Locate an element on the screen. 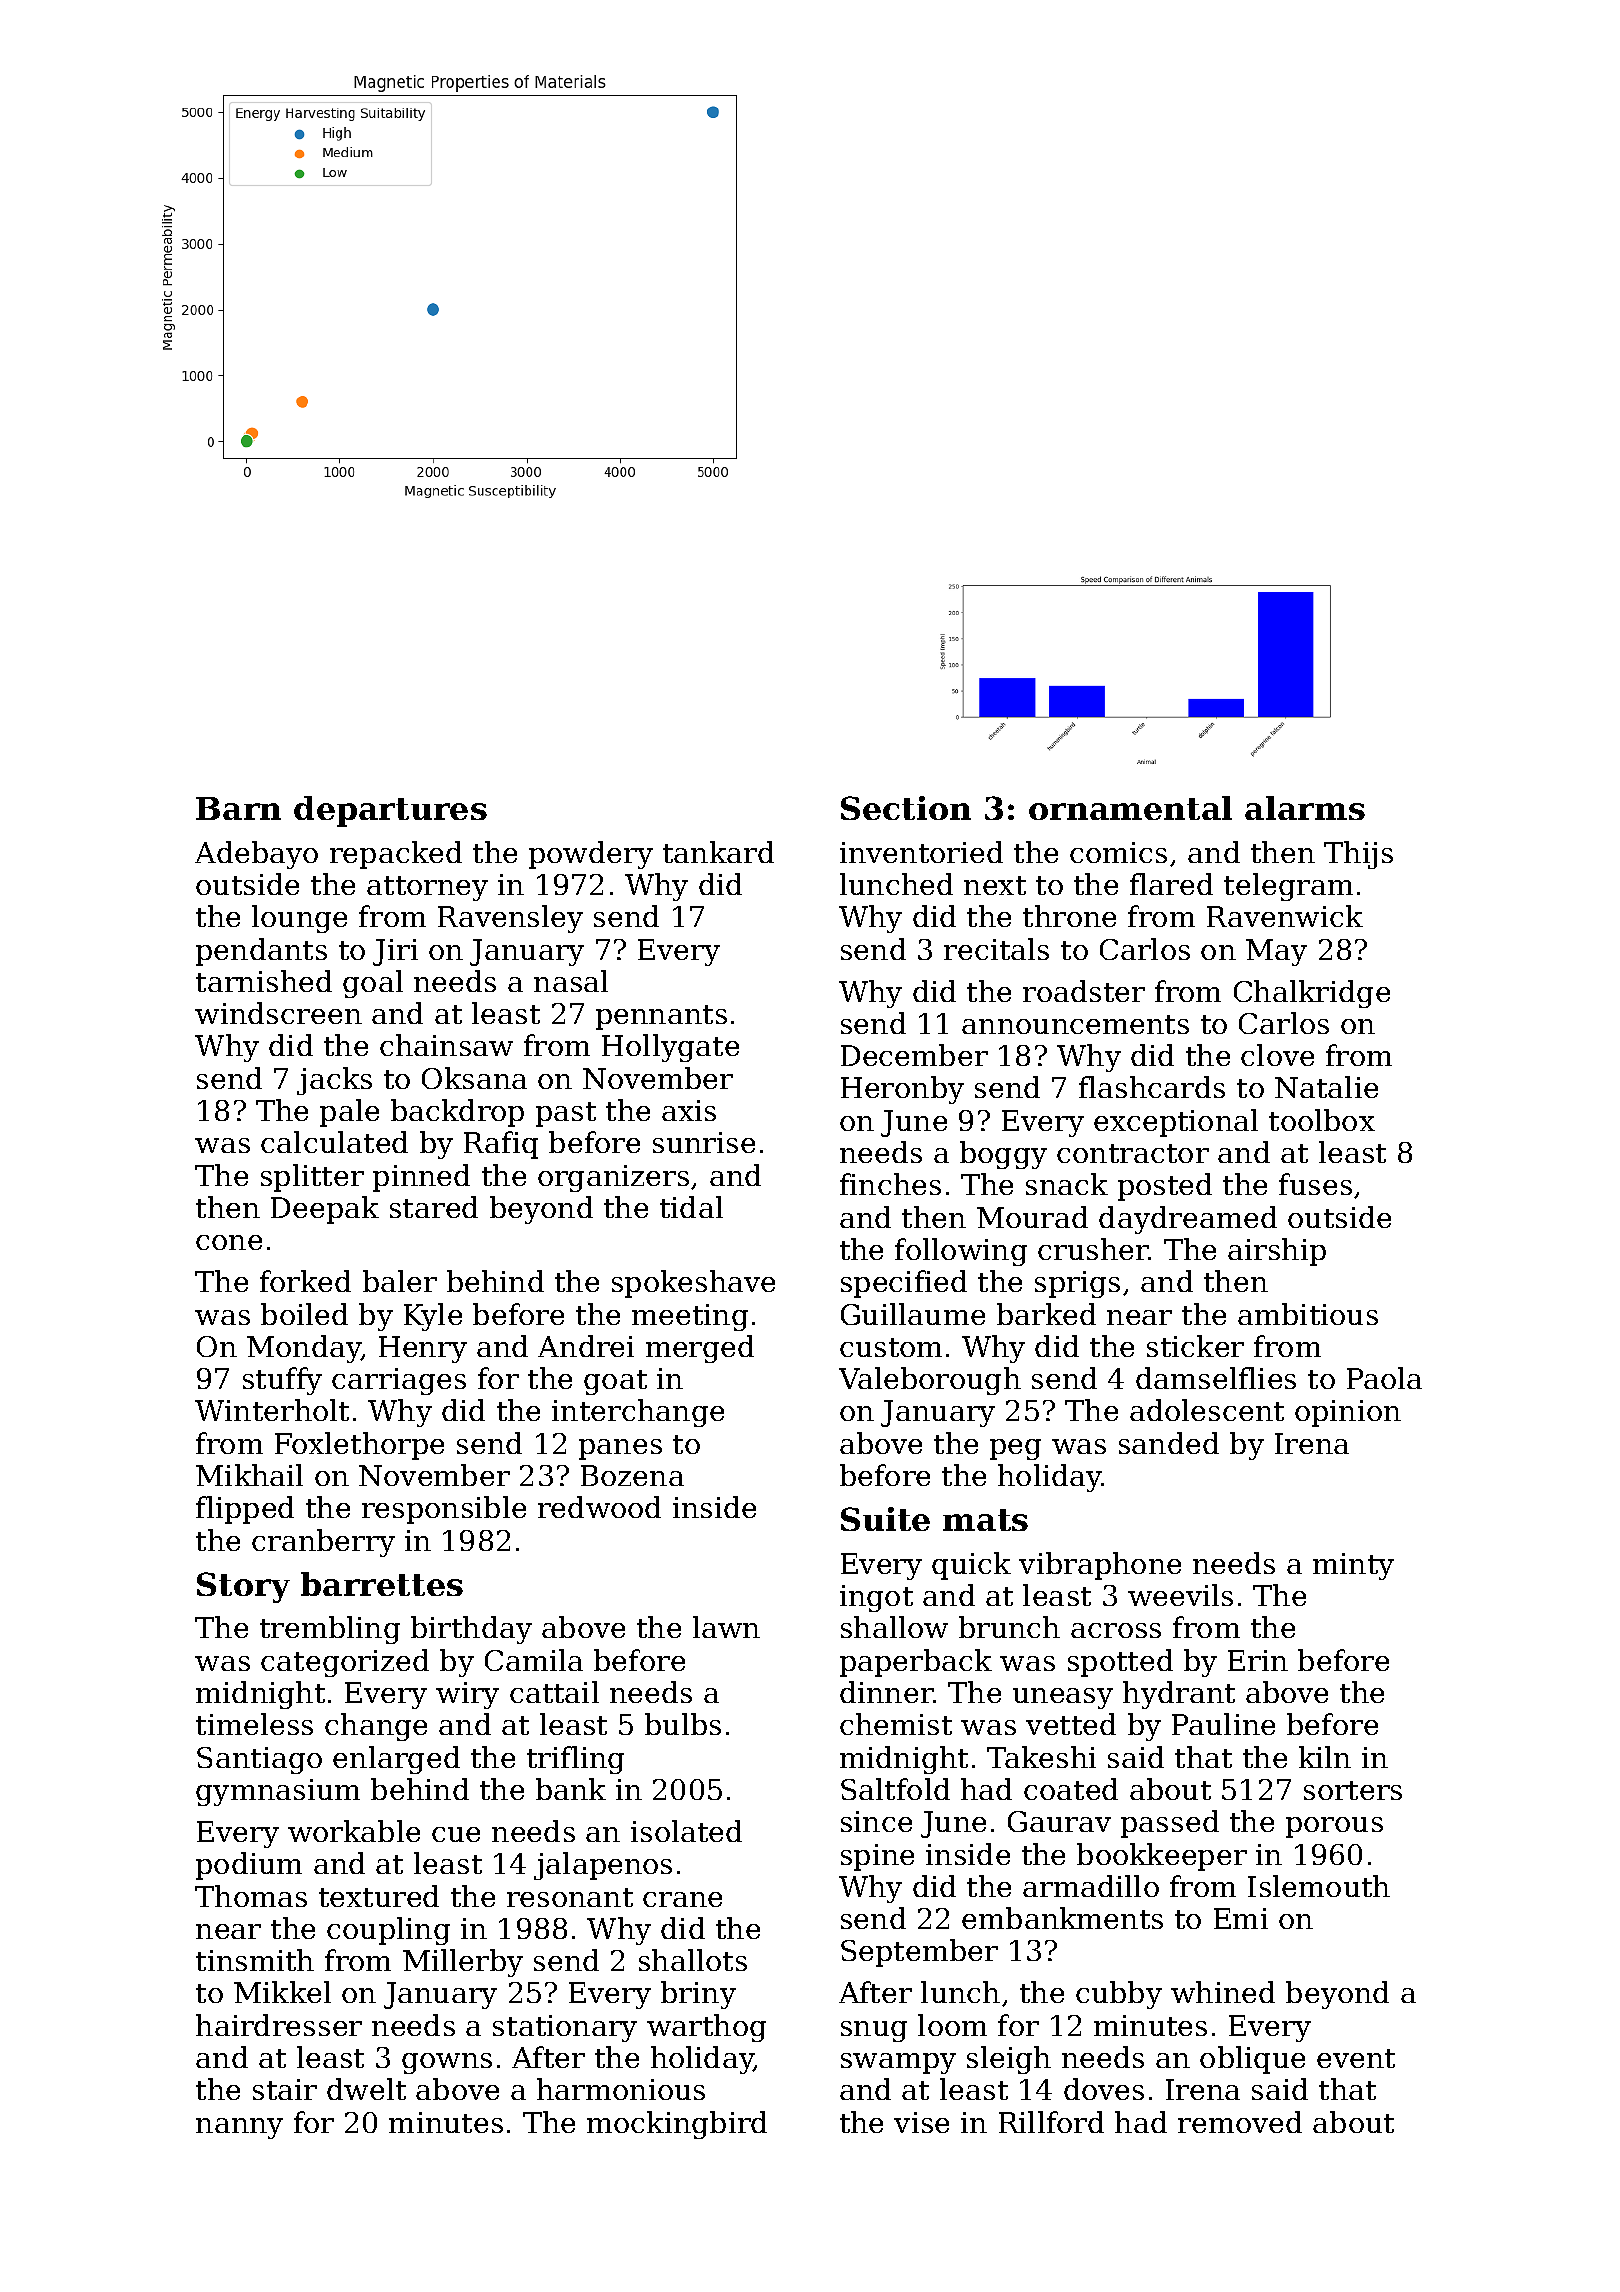 The height and width of the screenshot is (2292, 1620). Bozena is located at coordinates (632, 1475).
